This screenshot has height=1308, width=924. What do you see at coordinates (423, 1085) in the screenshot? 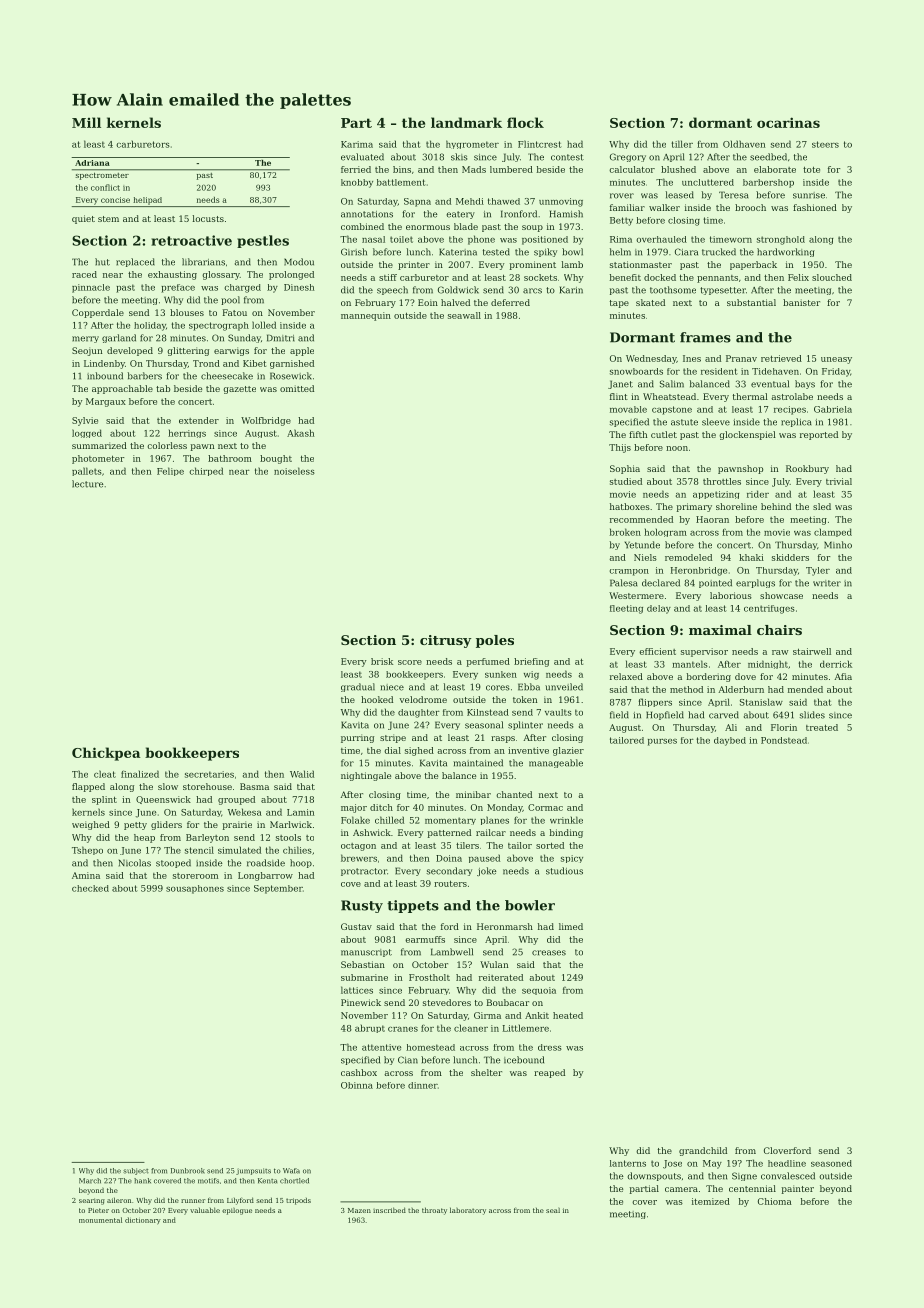
I see `dinner` at bounding box center [423, 1085].
